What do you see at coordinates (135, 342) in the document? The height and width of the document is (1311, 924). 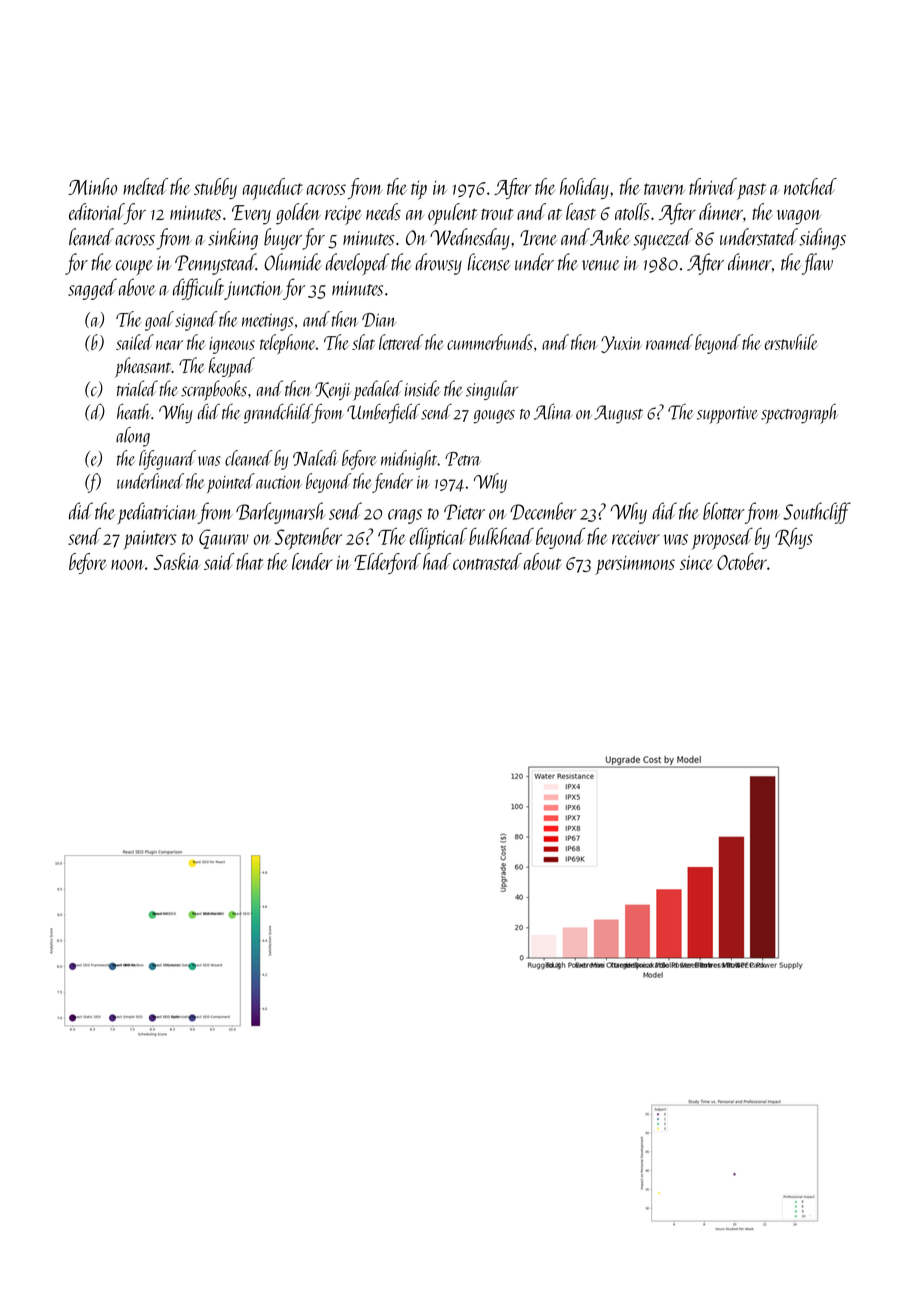 I see `sailed` at bounding box center [135, 342].
